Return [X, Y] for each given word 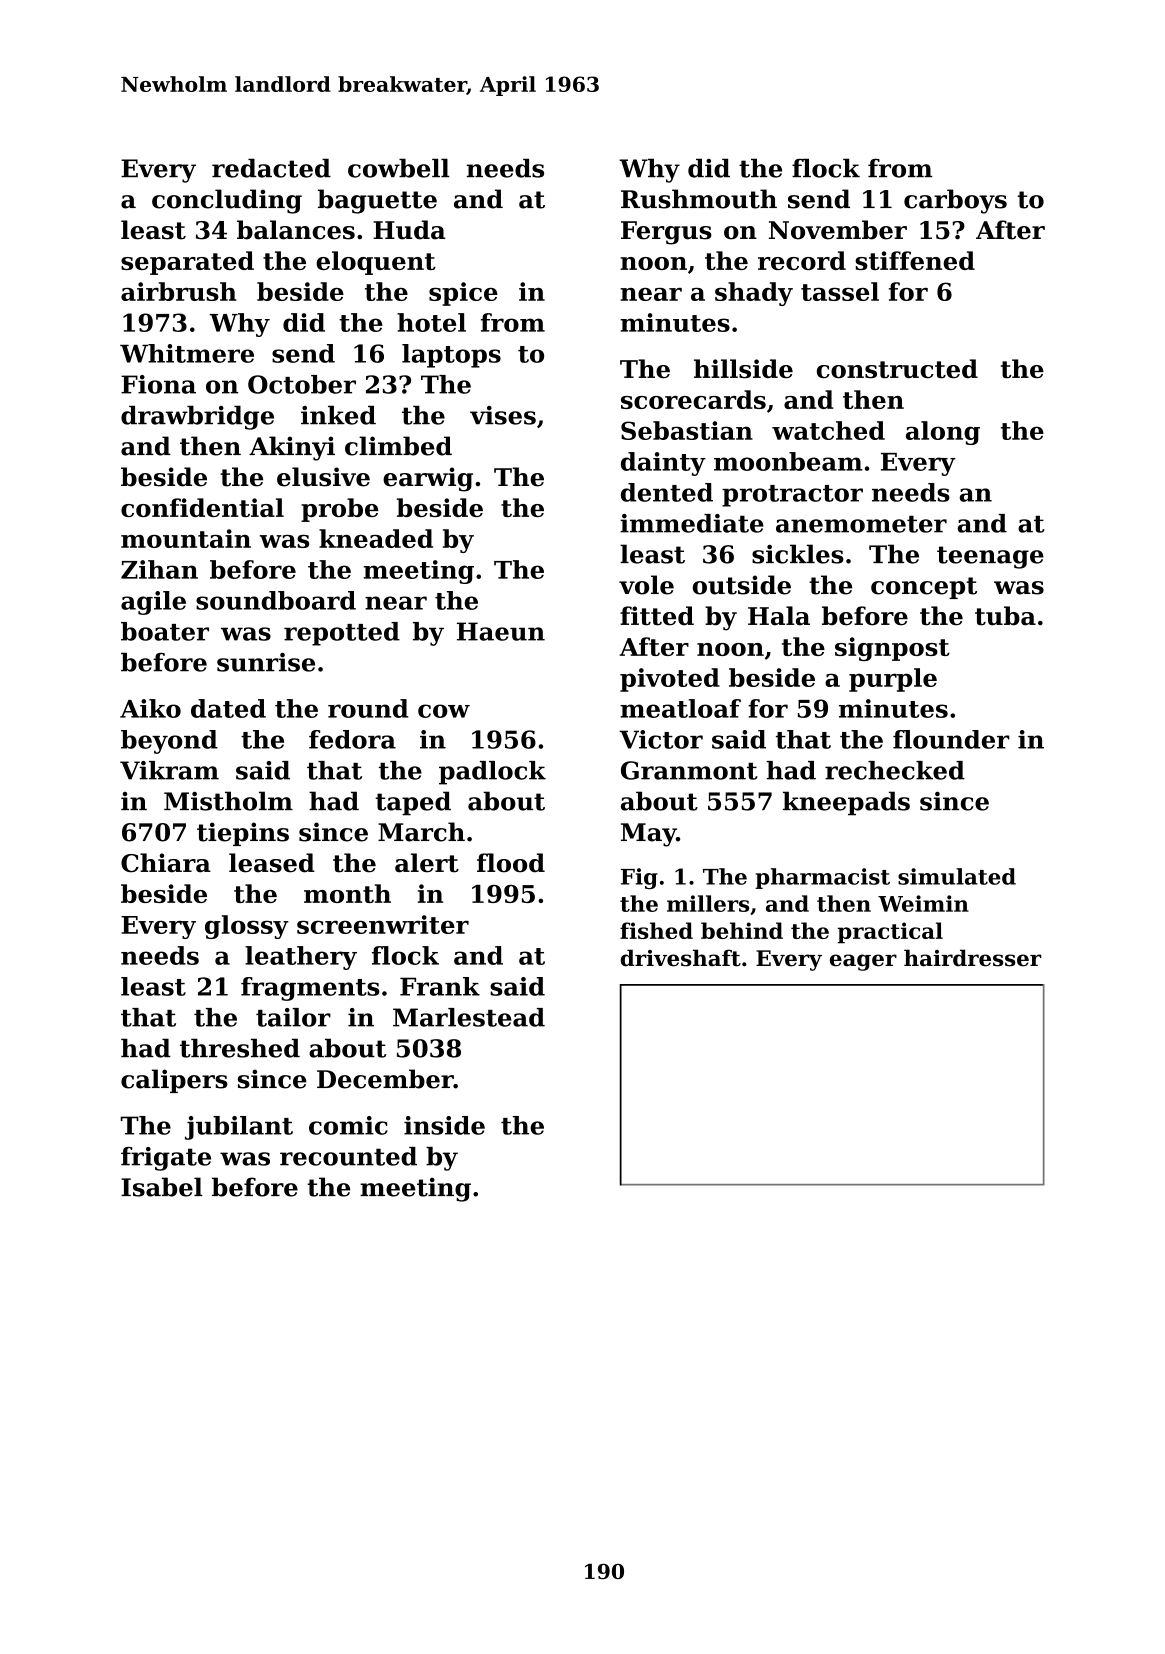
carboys [955, 201]
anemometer [861, 524]
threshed [240, 1048]
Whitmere [187, 353]
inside [444, 1125]
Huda [409, 230]
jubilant [239, 1128]
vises [503, 415]
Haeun [501, 631]
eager [863, 962]
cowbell [398, 168]
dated [228, 708]
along [943, 433]
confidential [202, 507]
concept [924, 588]
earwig [428, 479]
